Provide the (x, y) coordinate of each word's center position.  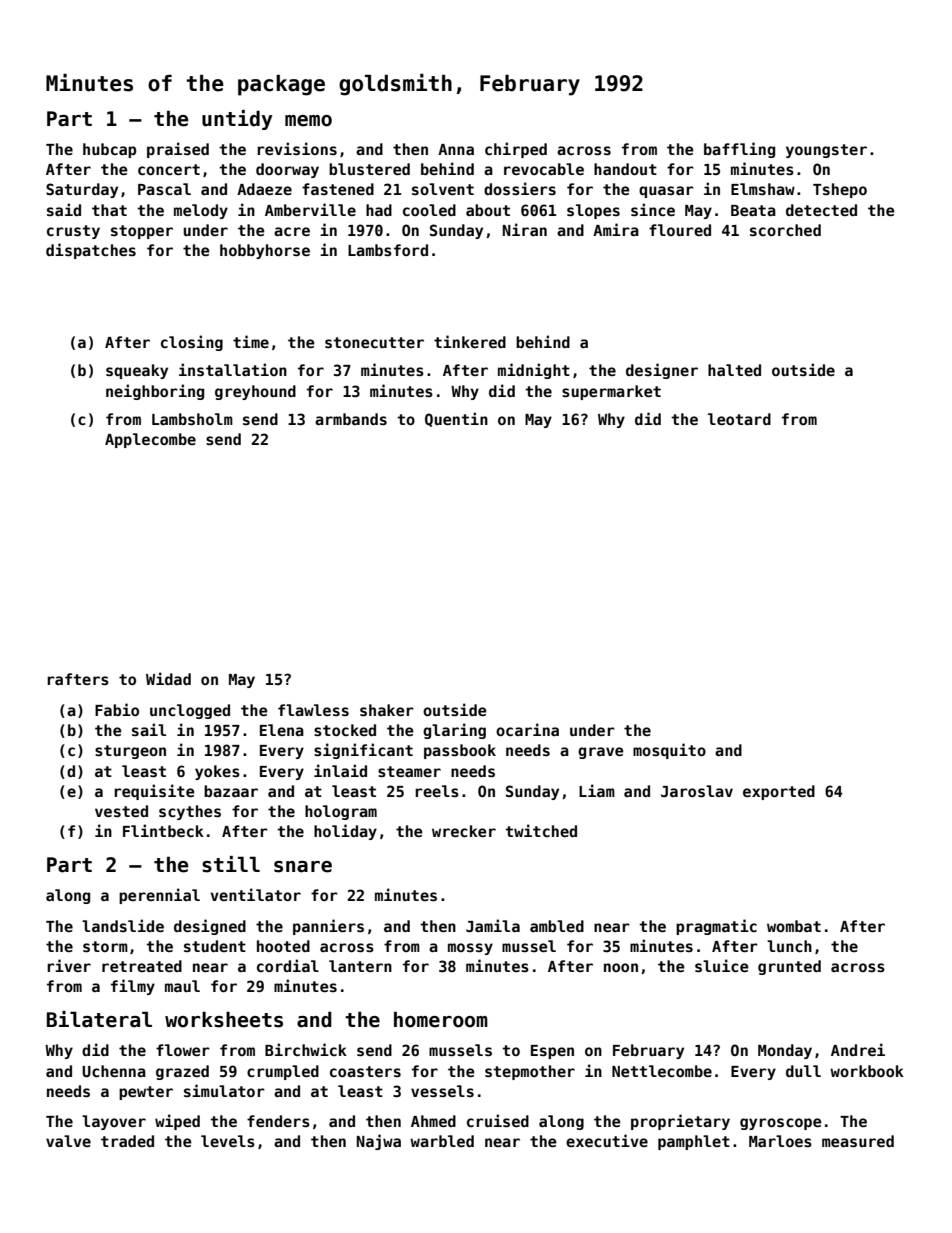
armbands (351, 419)
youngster (826, 151)
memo (308, 121)
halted (734, 370)
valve (68, 1141)
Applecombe (150, 440)
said (64, 209)
